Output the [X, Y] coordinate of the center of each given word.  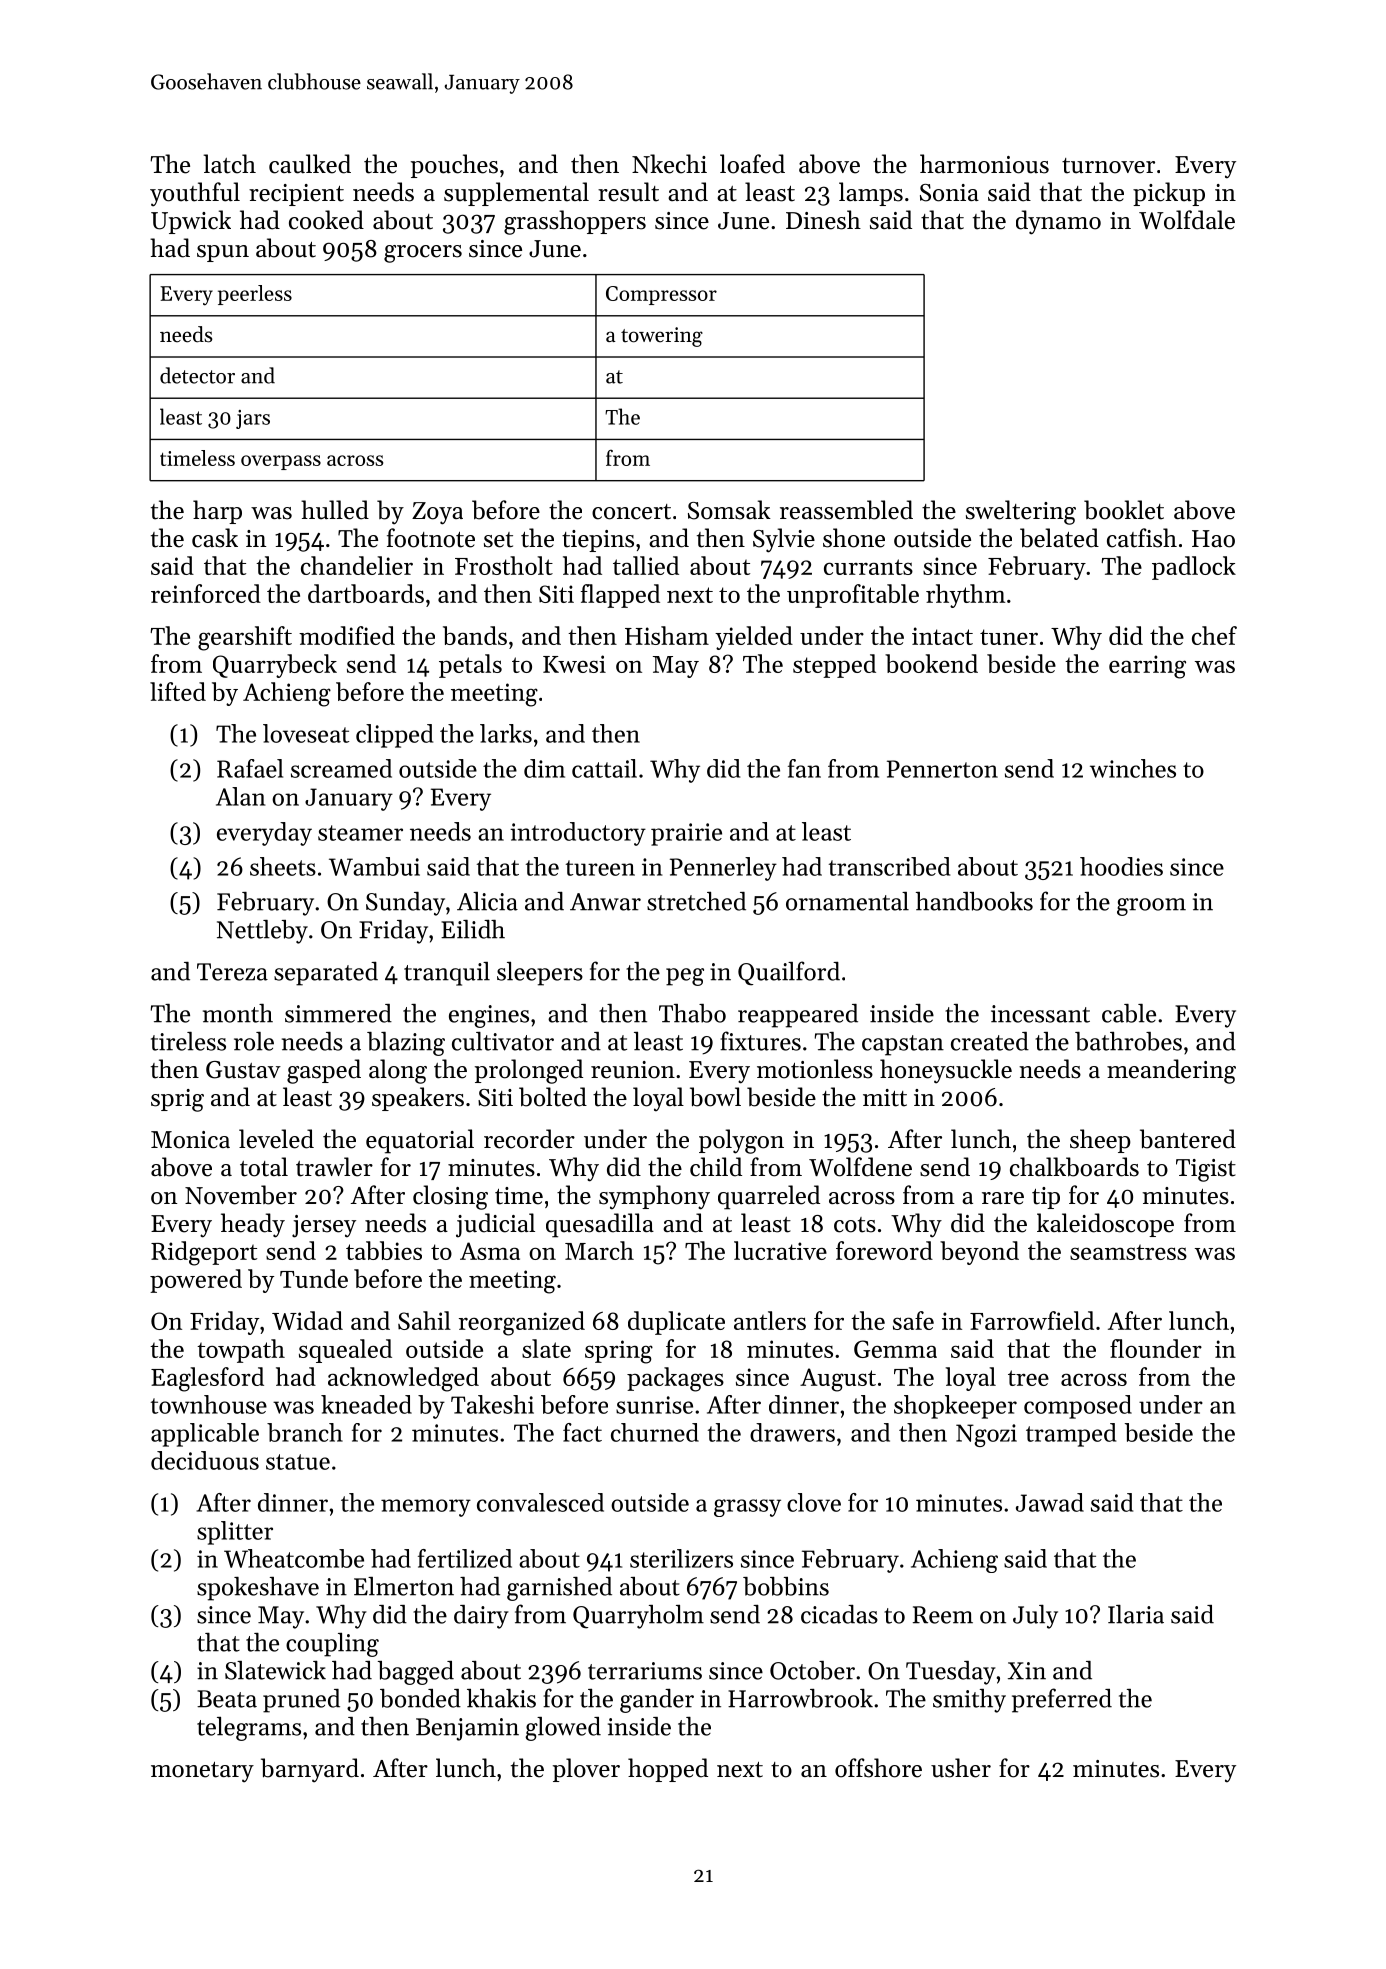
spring [619, 1352]
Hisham [667, 635]
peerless [255, 295]
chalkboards [1074, 1167]
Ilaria [1136, 1614]
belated [1059, 538]
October [812, 1670]
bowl [715, 1097]
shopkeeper [955, 1407]
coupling [332, 1645]
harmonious [984, 164]
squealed [345, 1351]
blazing [406, 1044]
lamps [871, 194]
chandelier [357, 565]
